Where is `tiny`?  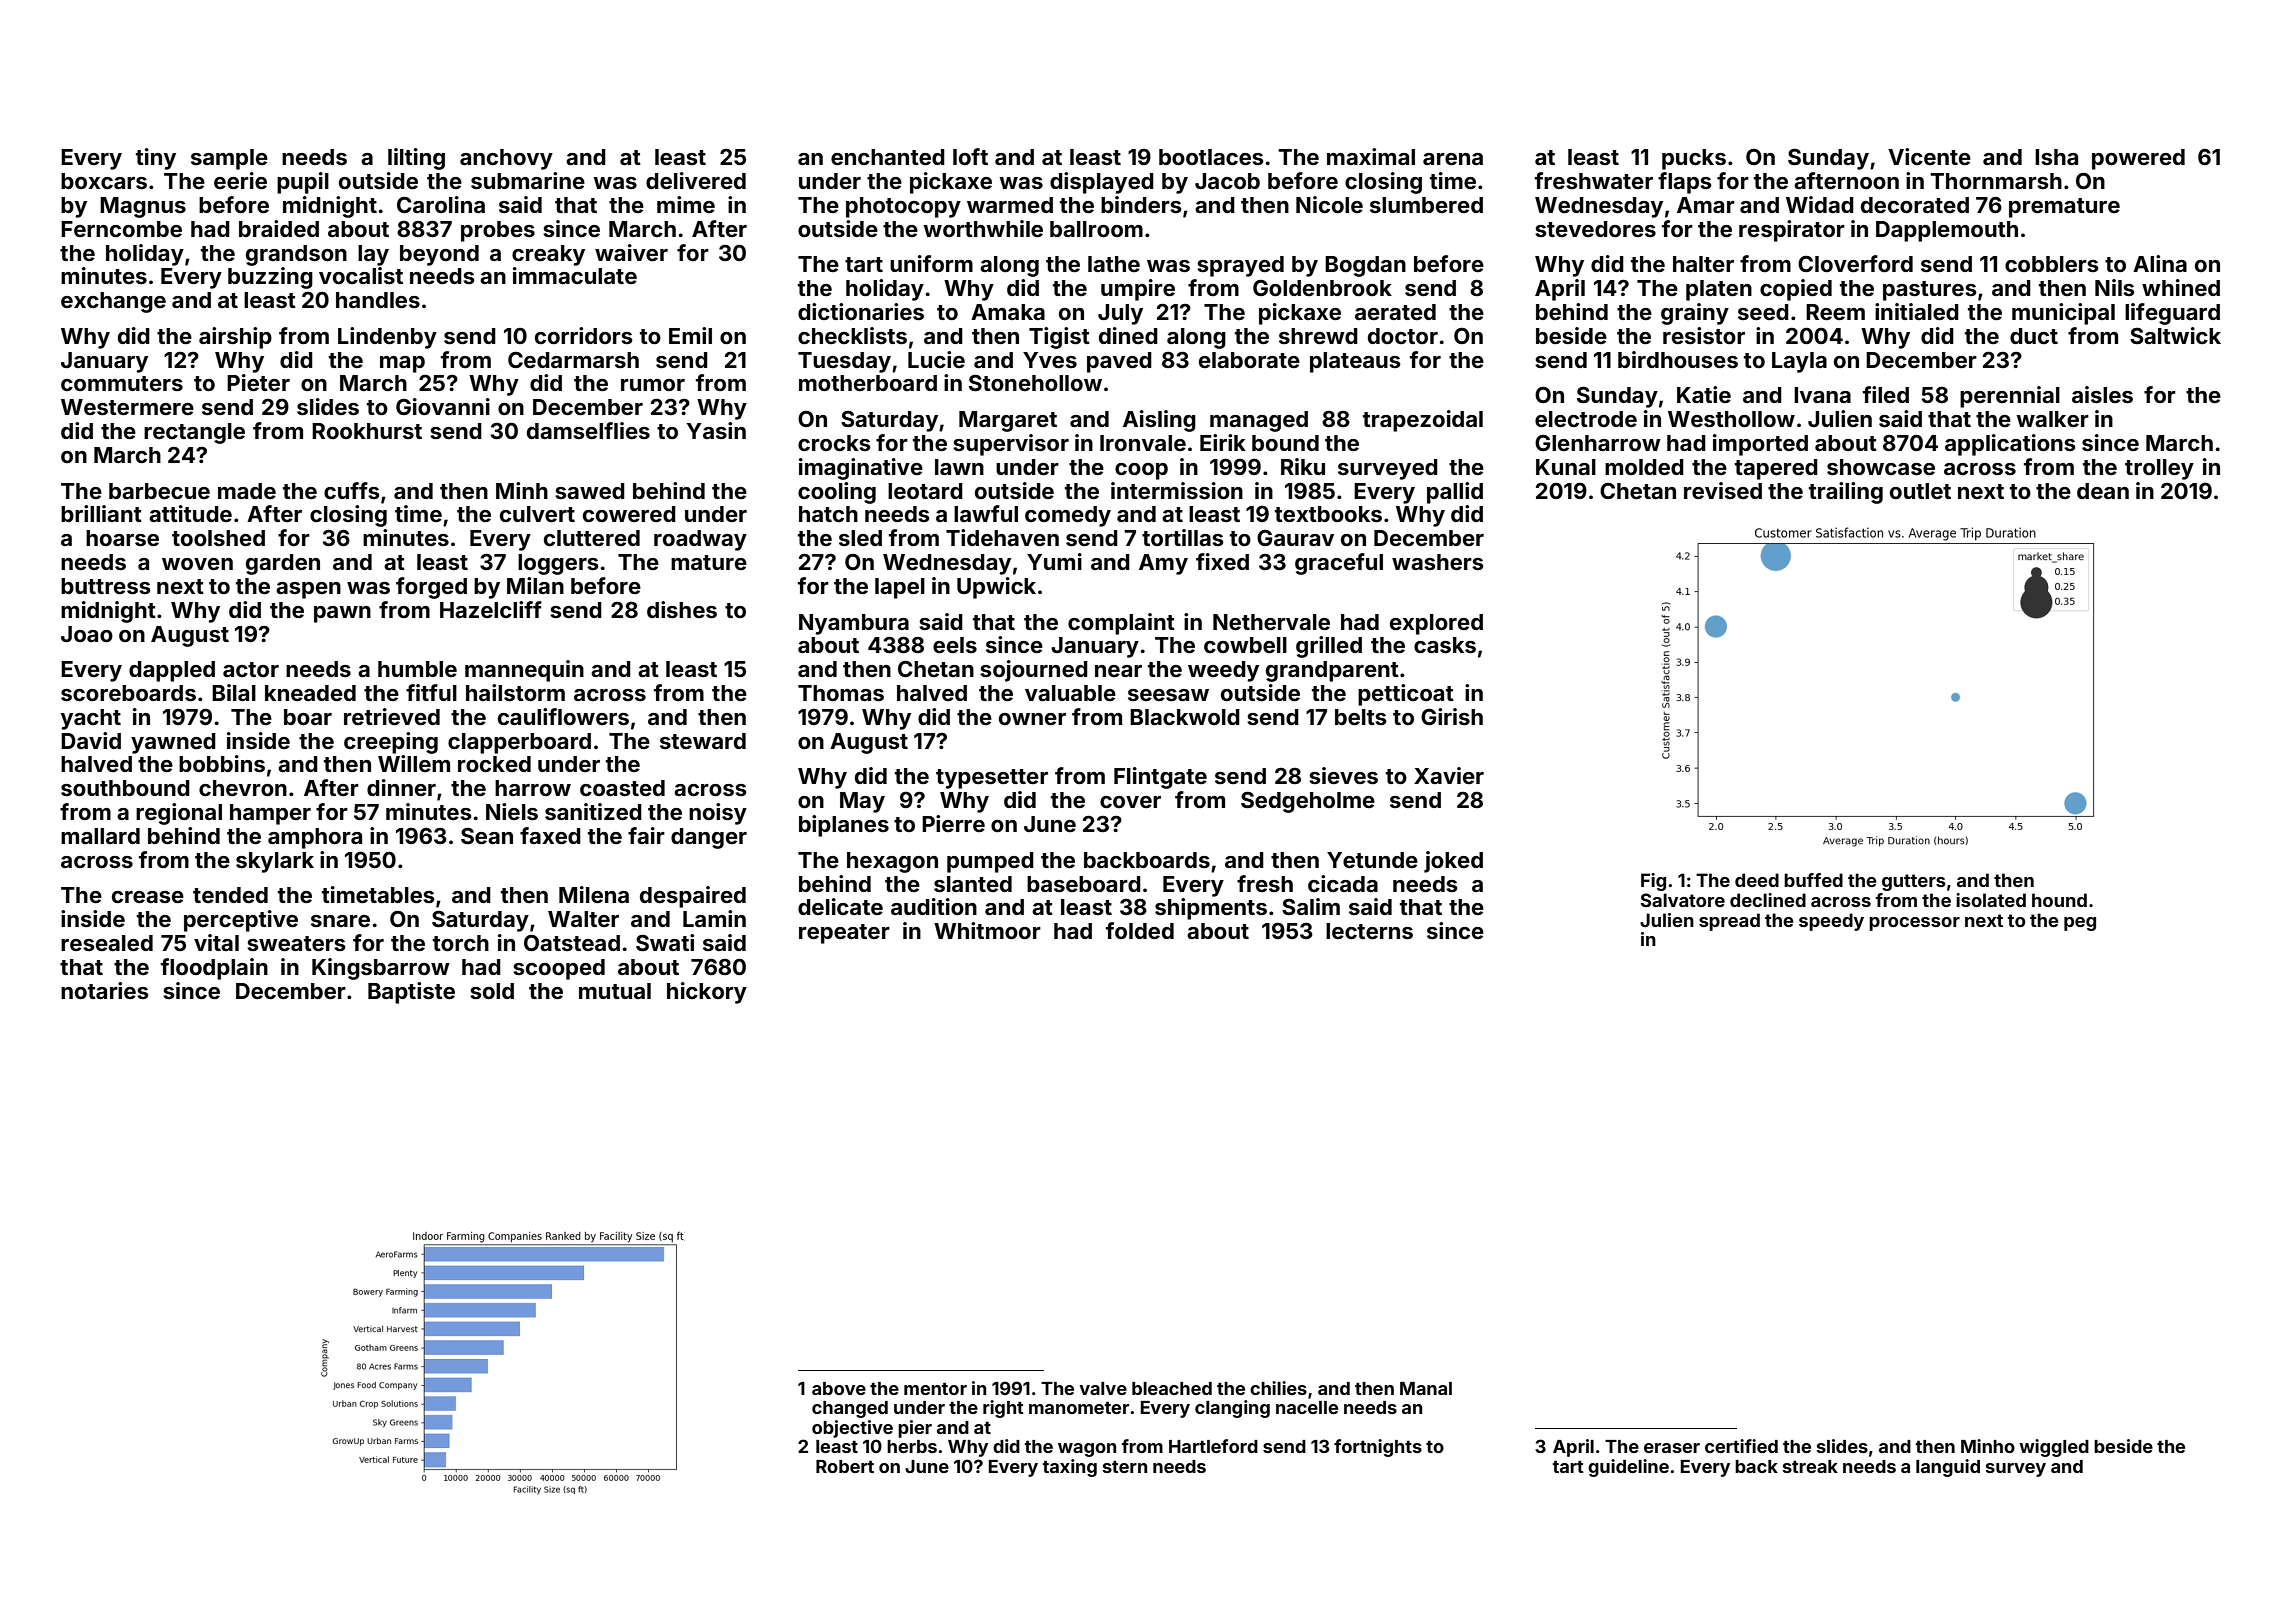
tiny is located at coordinates (156, 159).
